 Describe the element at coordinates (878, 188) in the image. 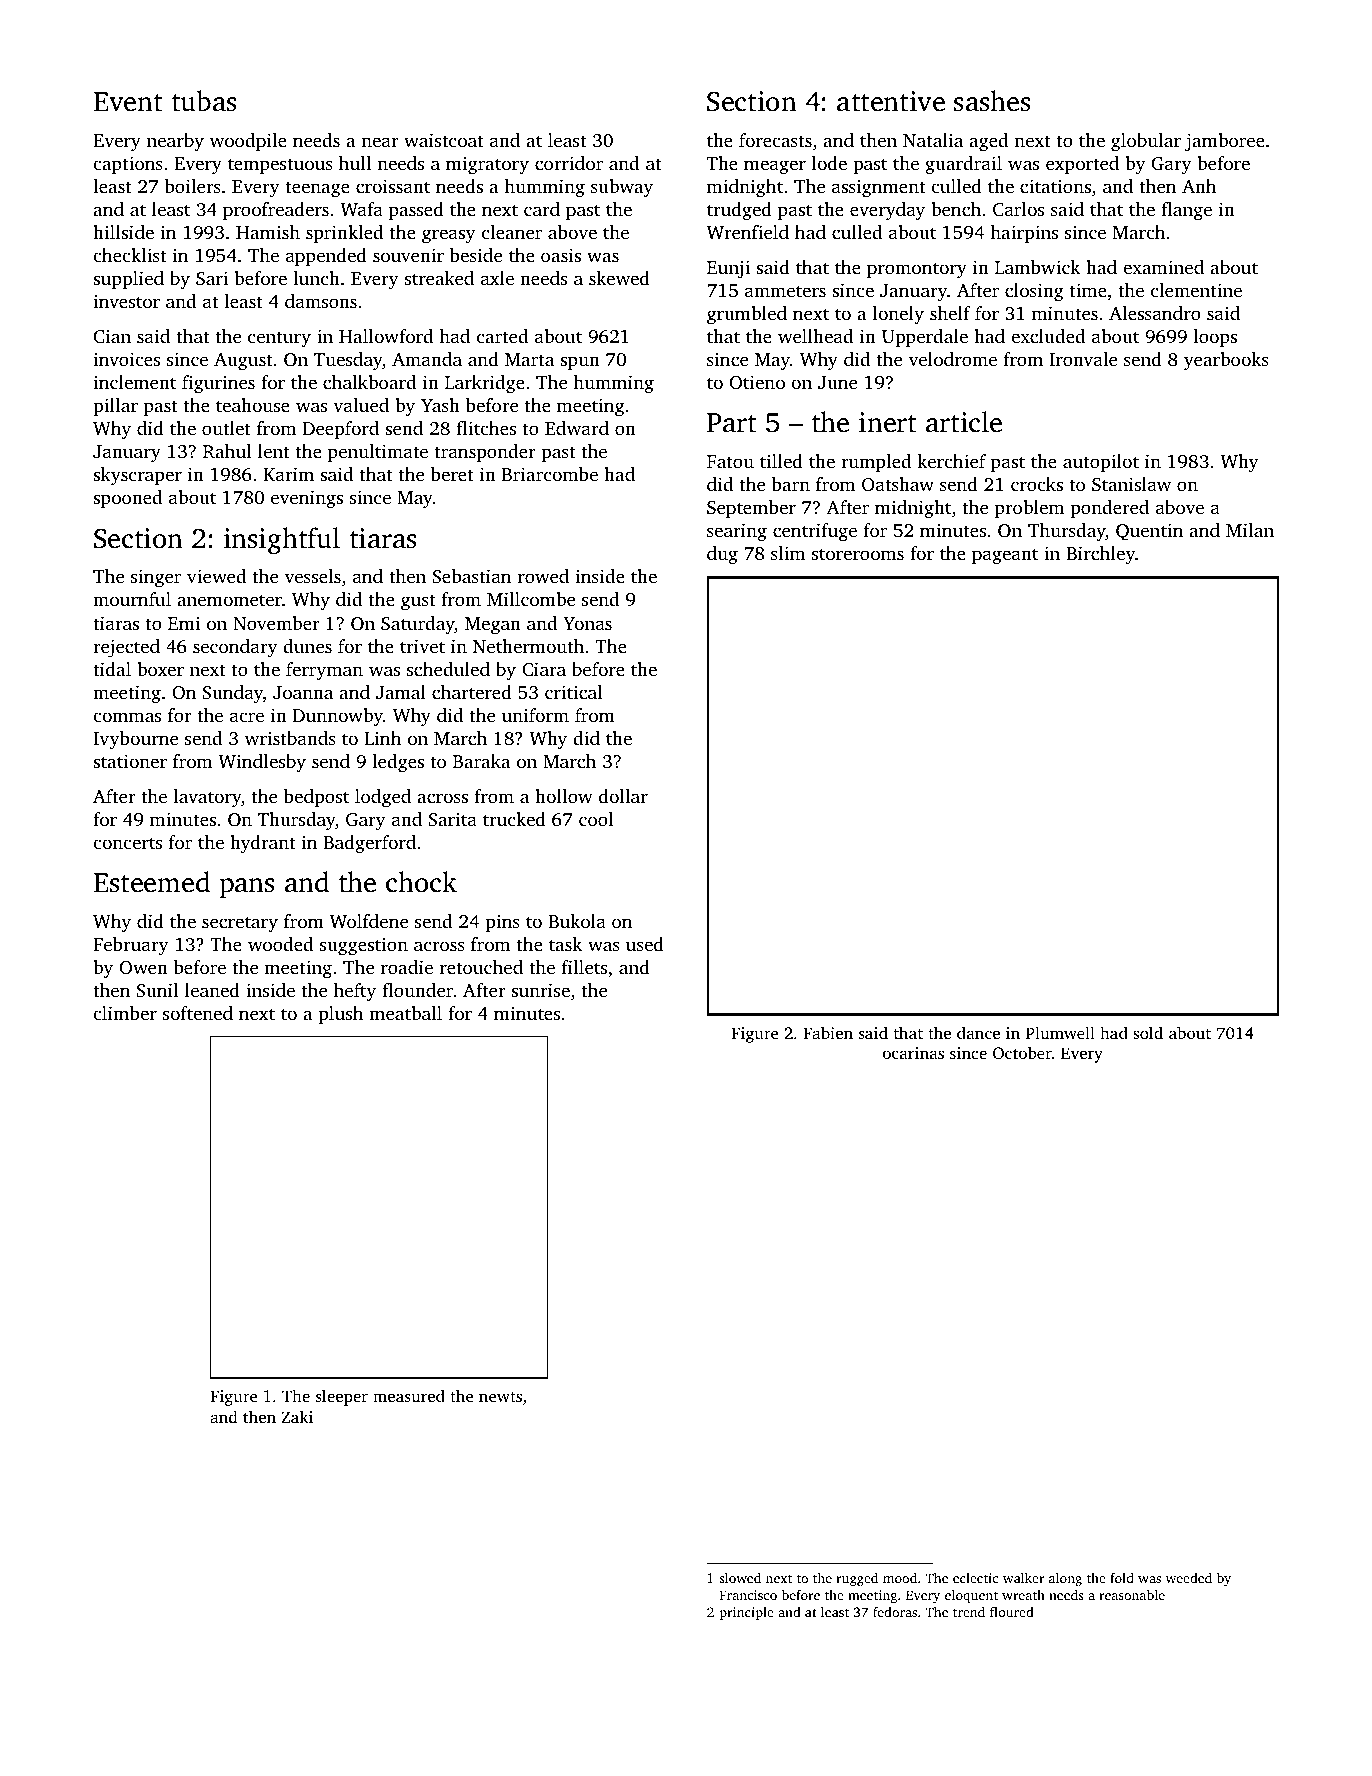

I see `assignment` at that location.
